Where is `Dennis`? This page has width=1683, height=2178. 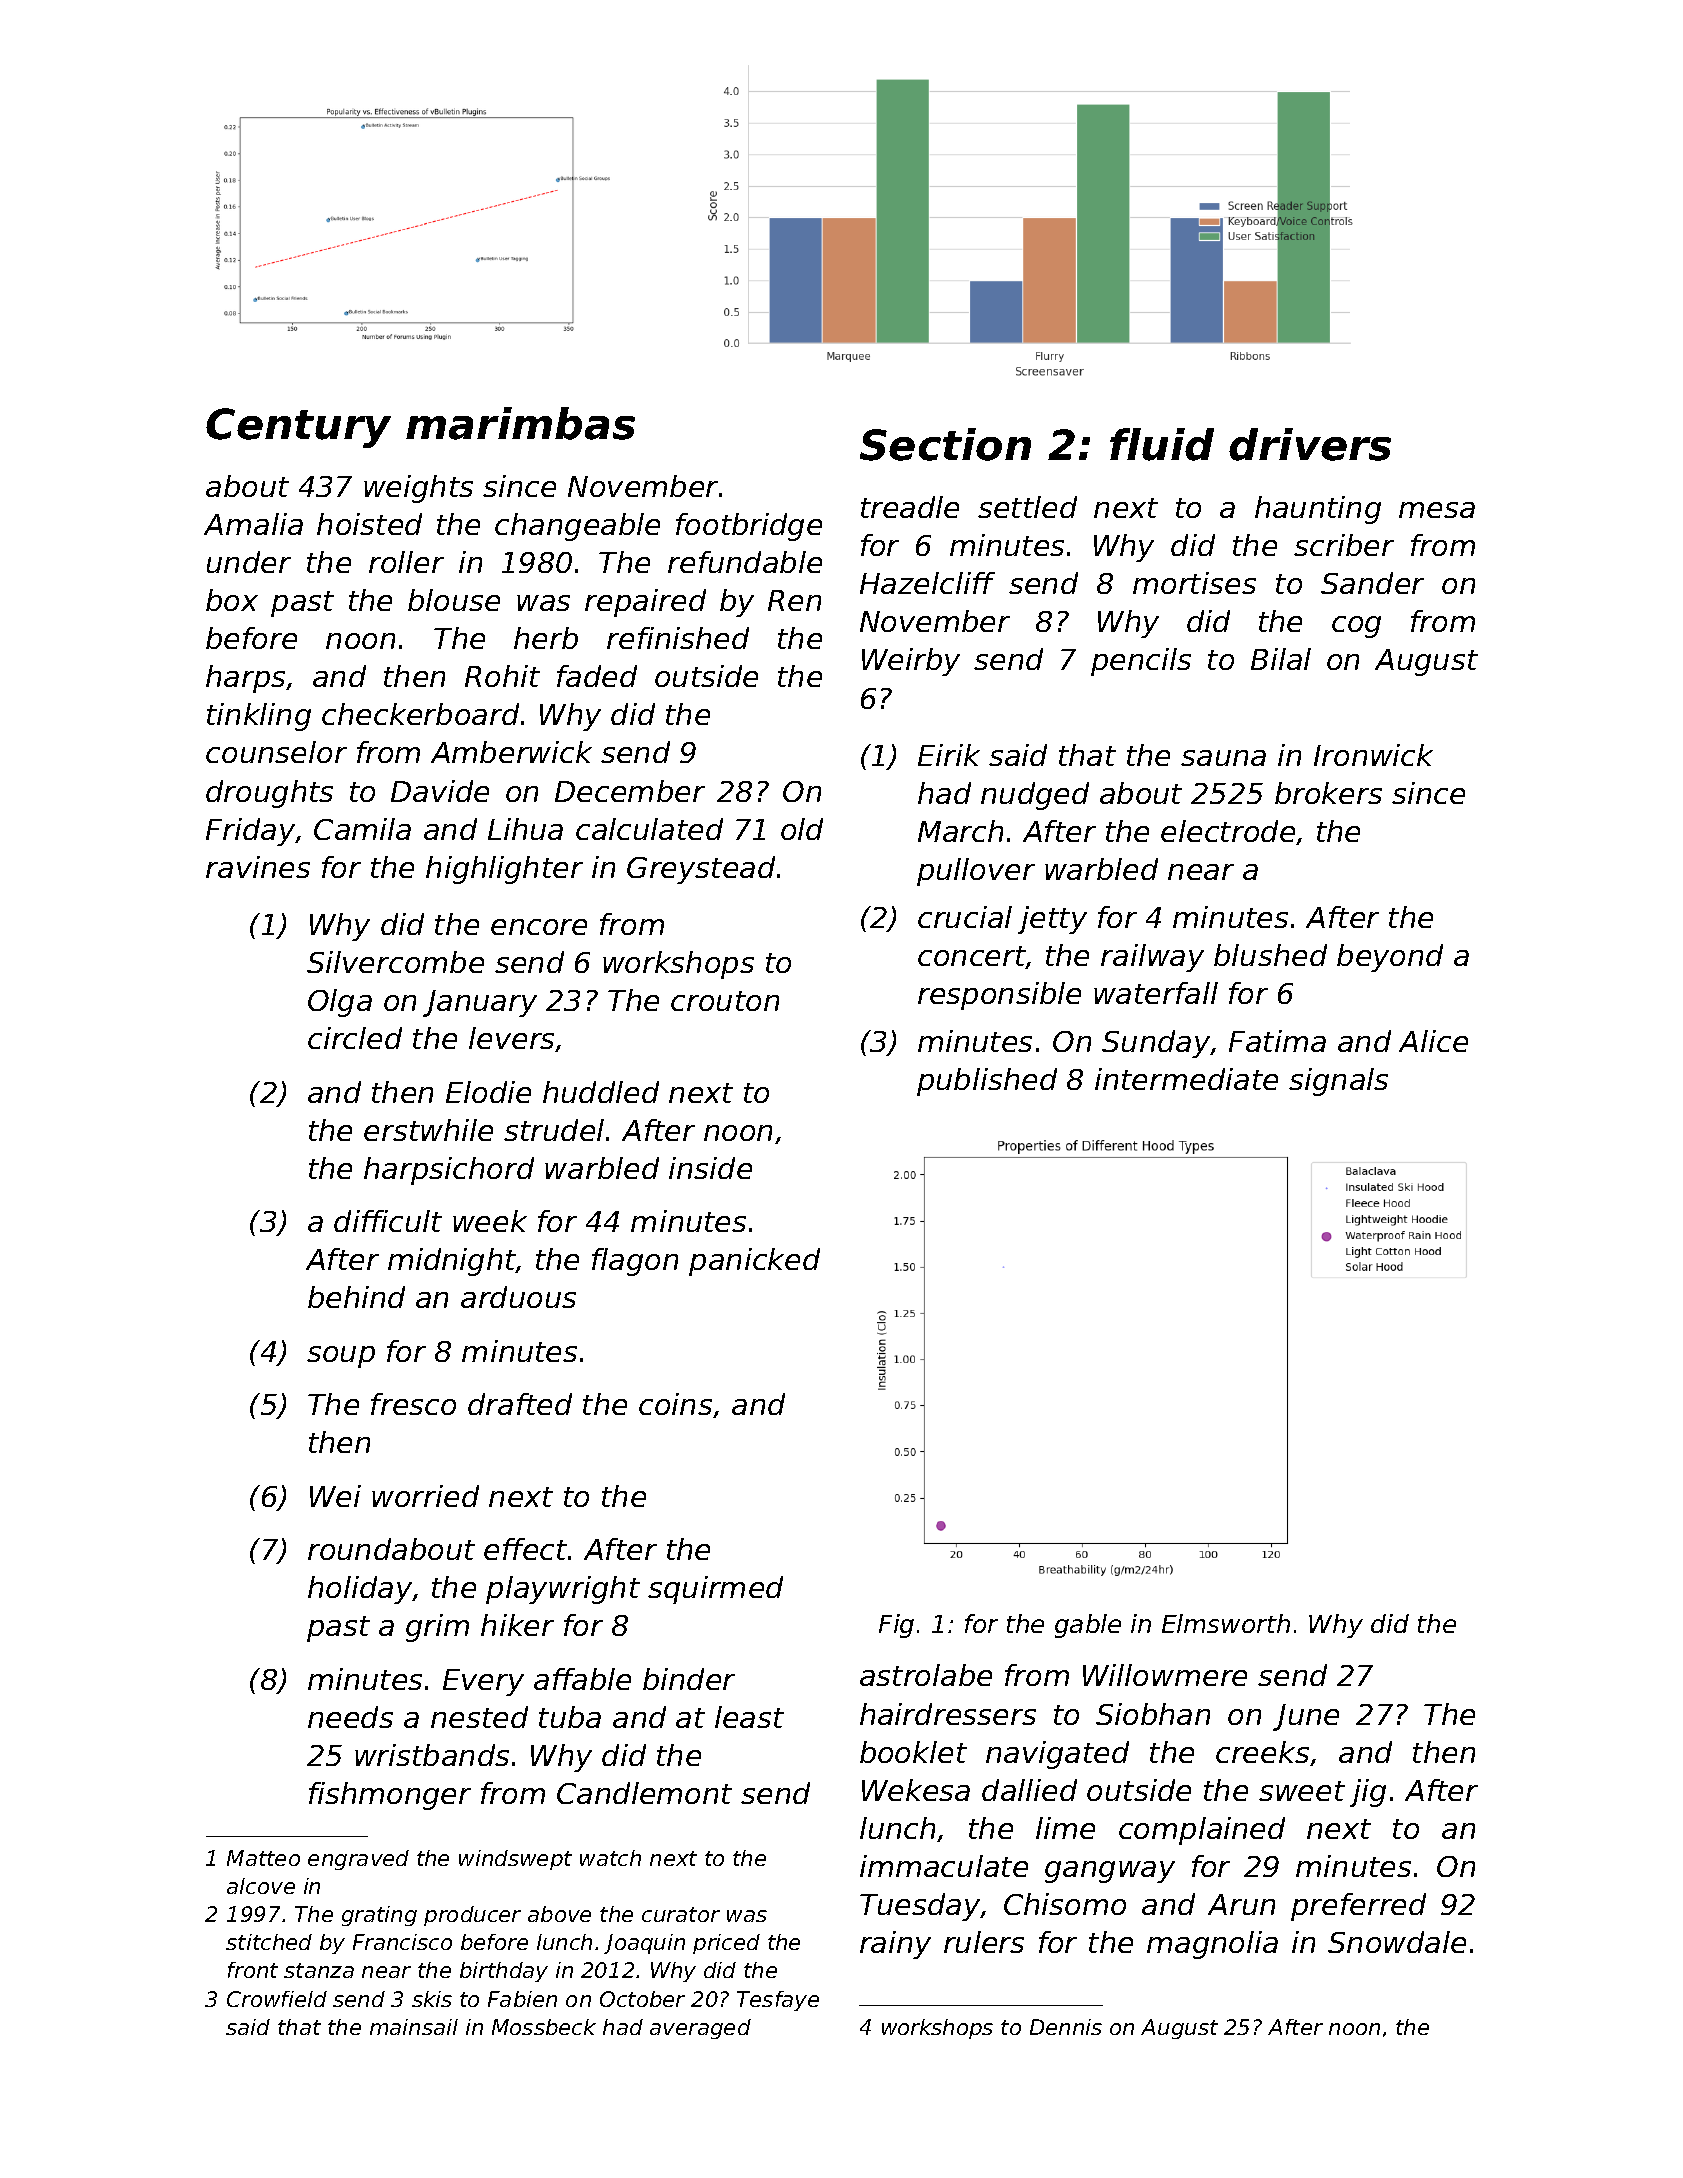 Dennis is located at coordinates (1066, 2027).
